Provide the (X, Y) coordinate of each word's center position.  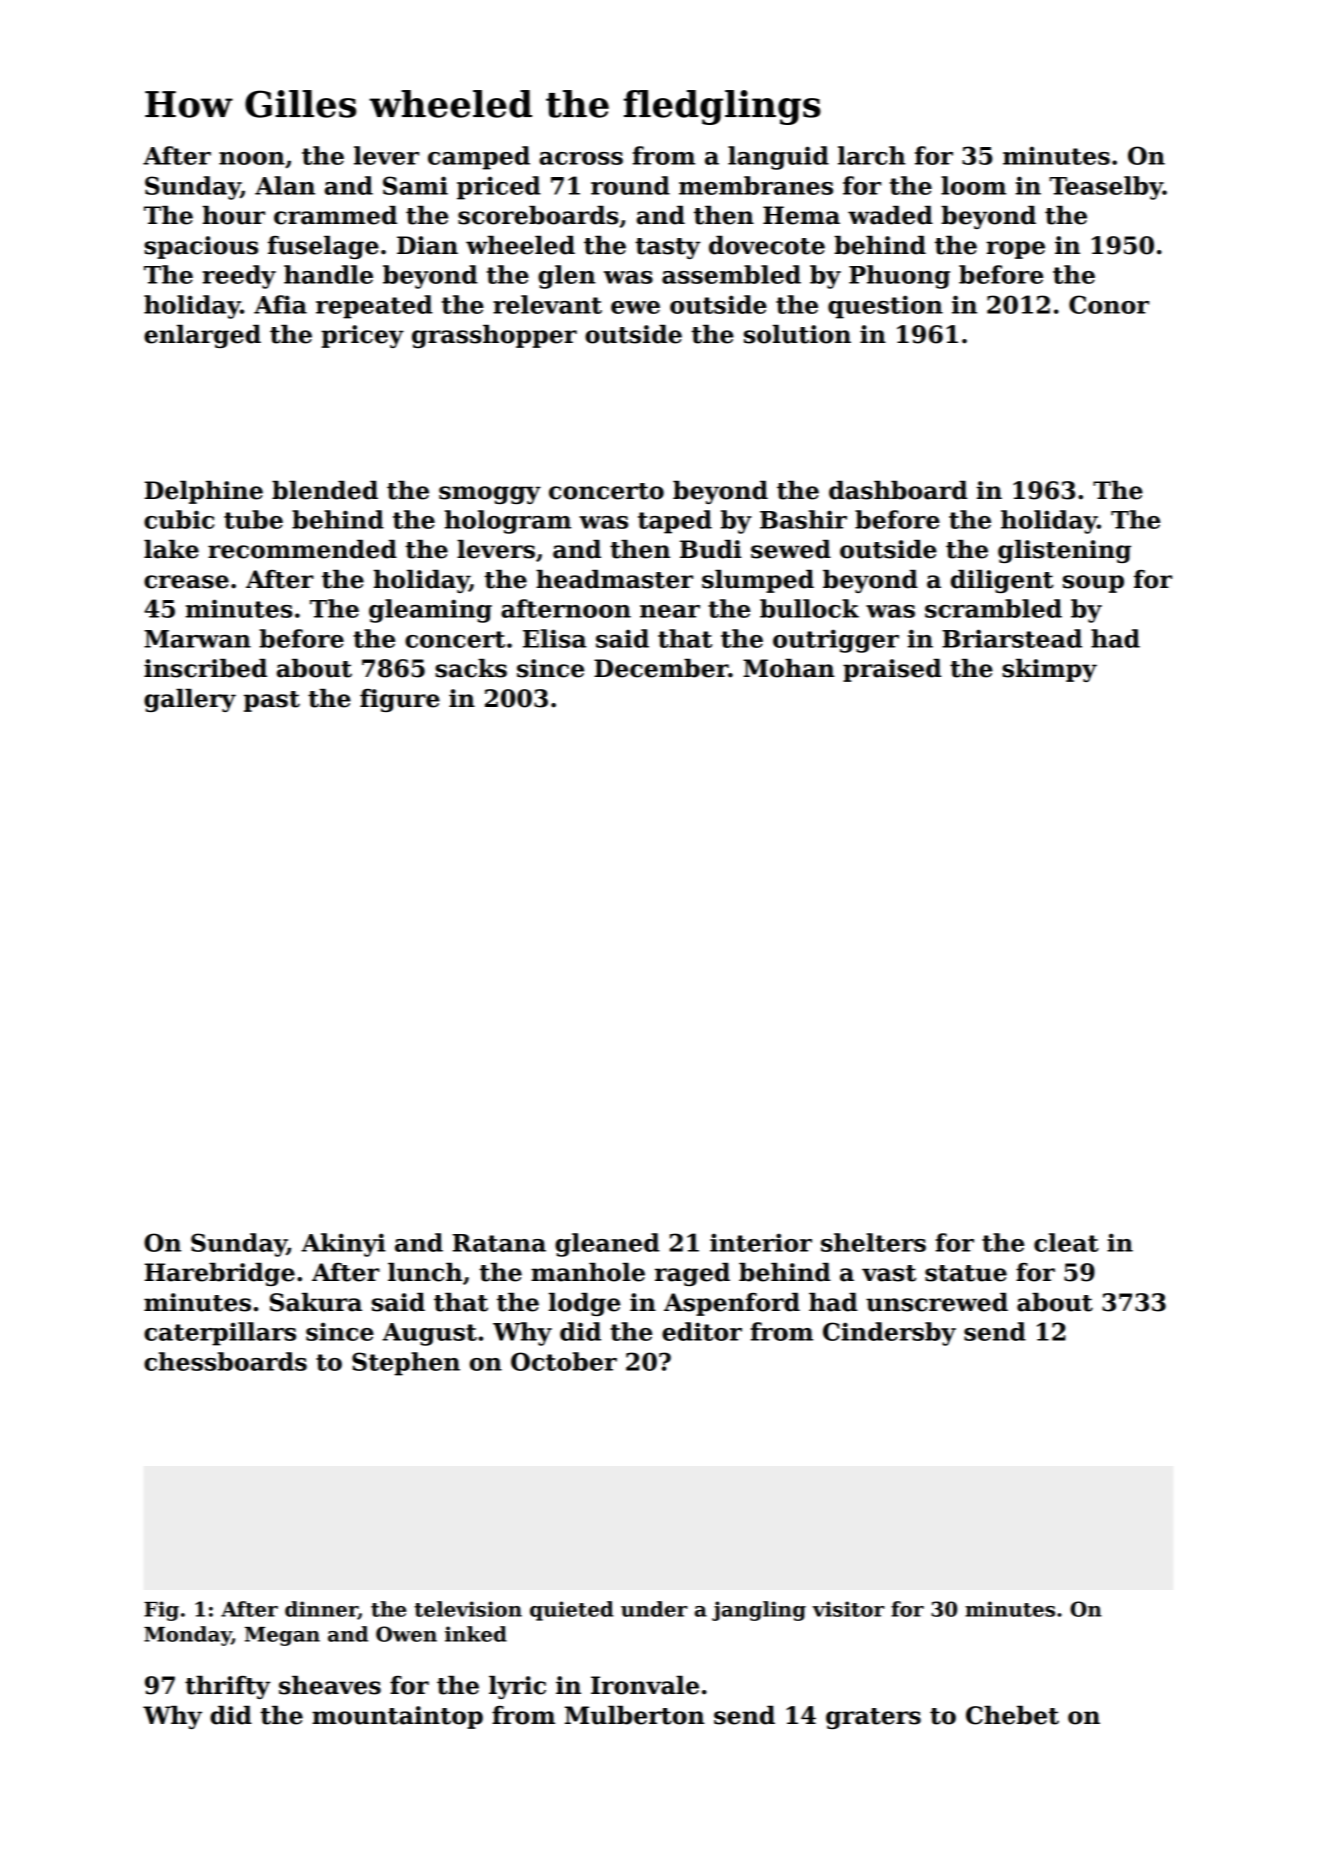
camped (479, 158)
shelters (873, 1242)
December (661, 668)
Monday (188, 1636)
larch (872, 155)
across (581, 158)
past (272, 701)
